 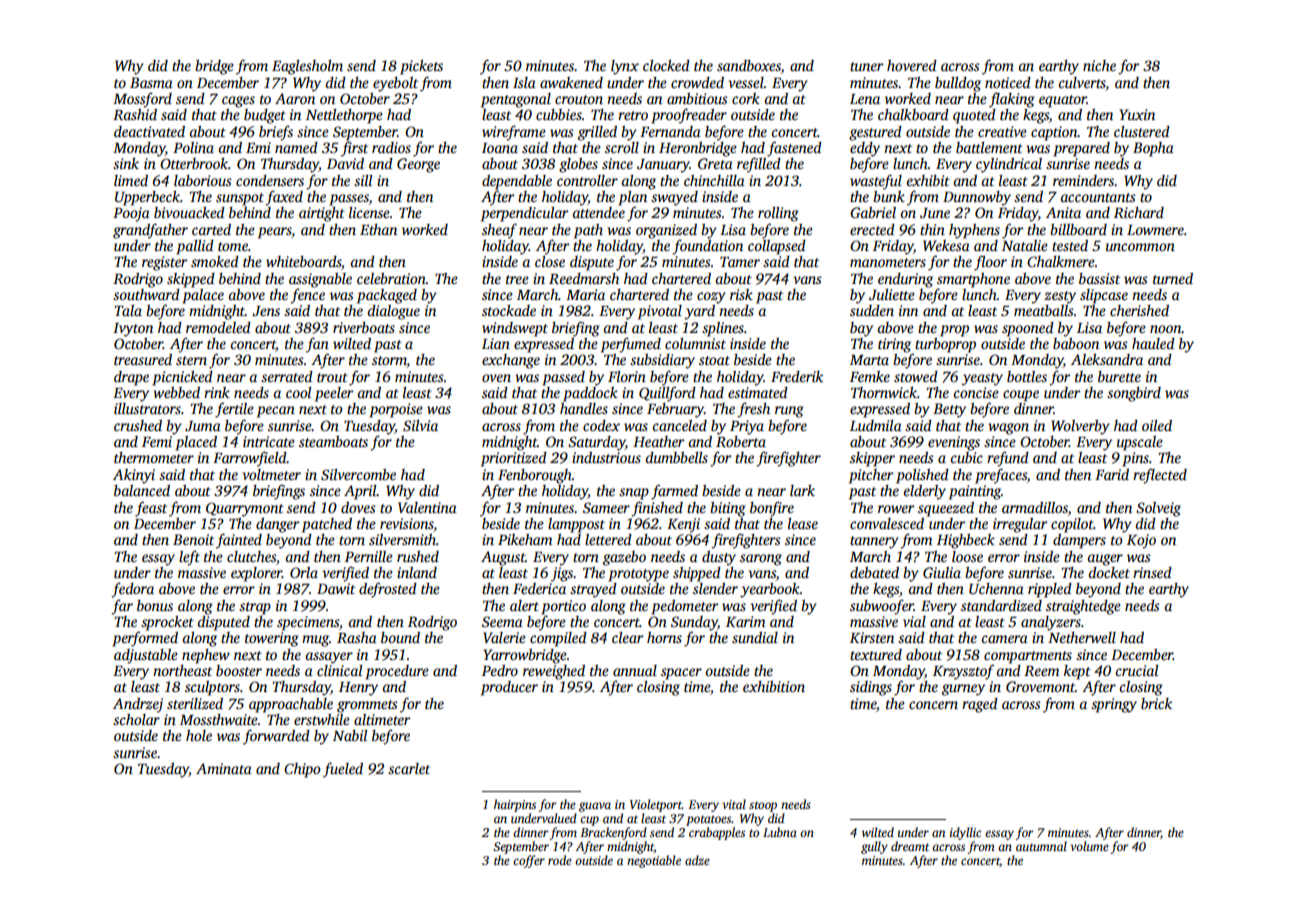 What do you see at coordinates (146, 294) in the page?
I see `southward` at bounding box center [146, 294].
